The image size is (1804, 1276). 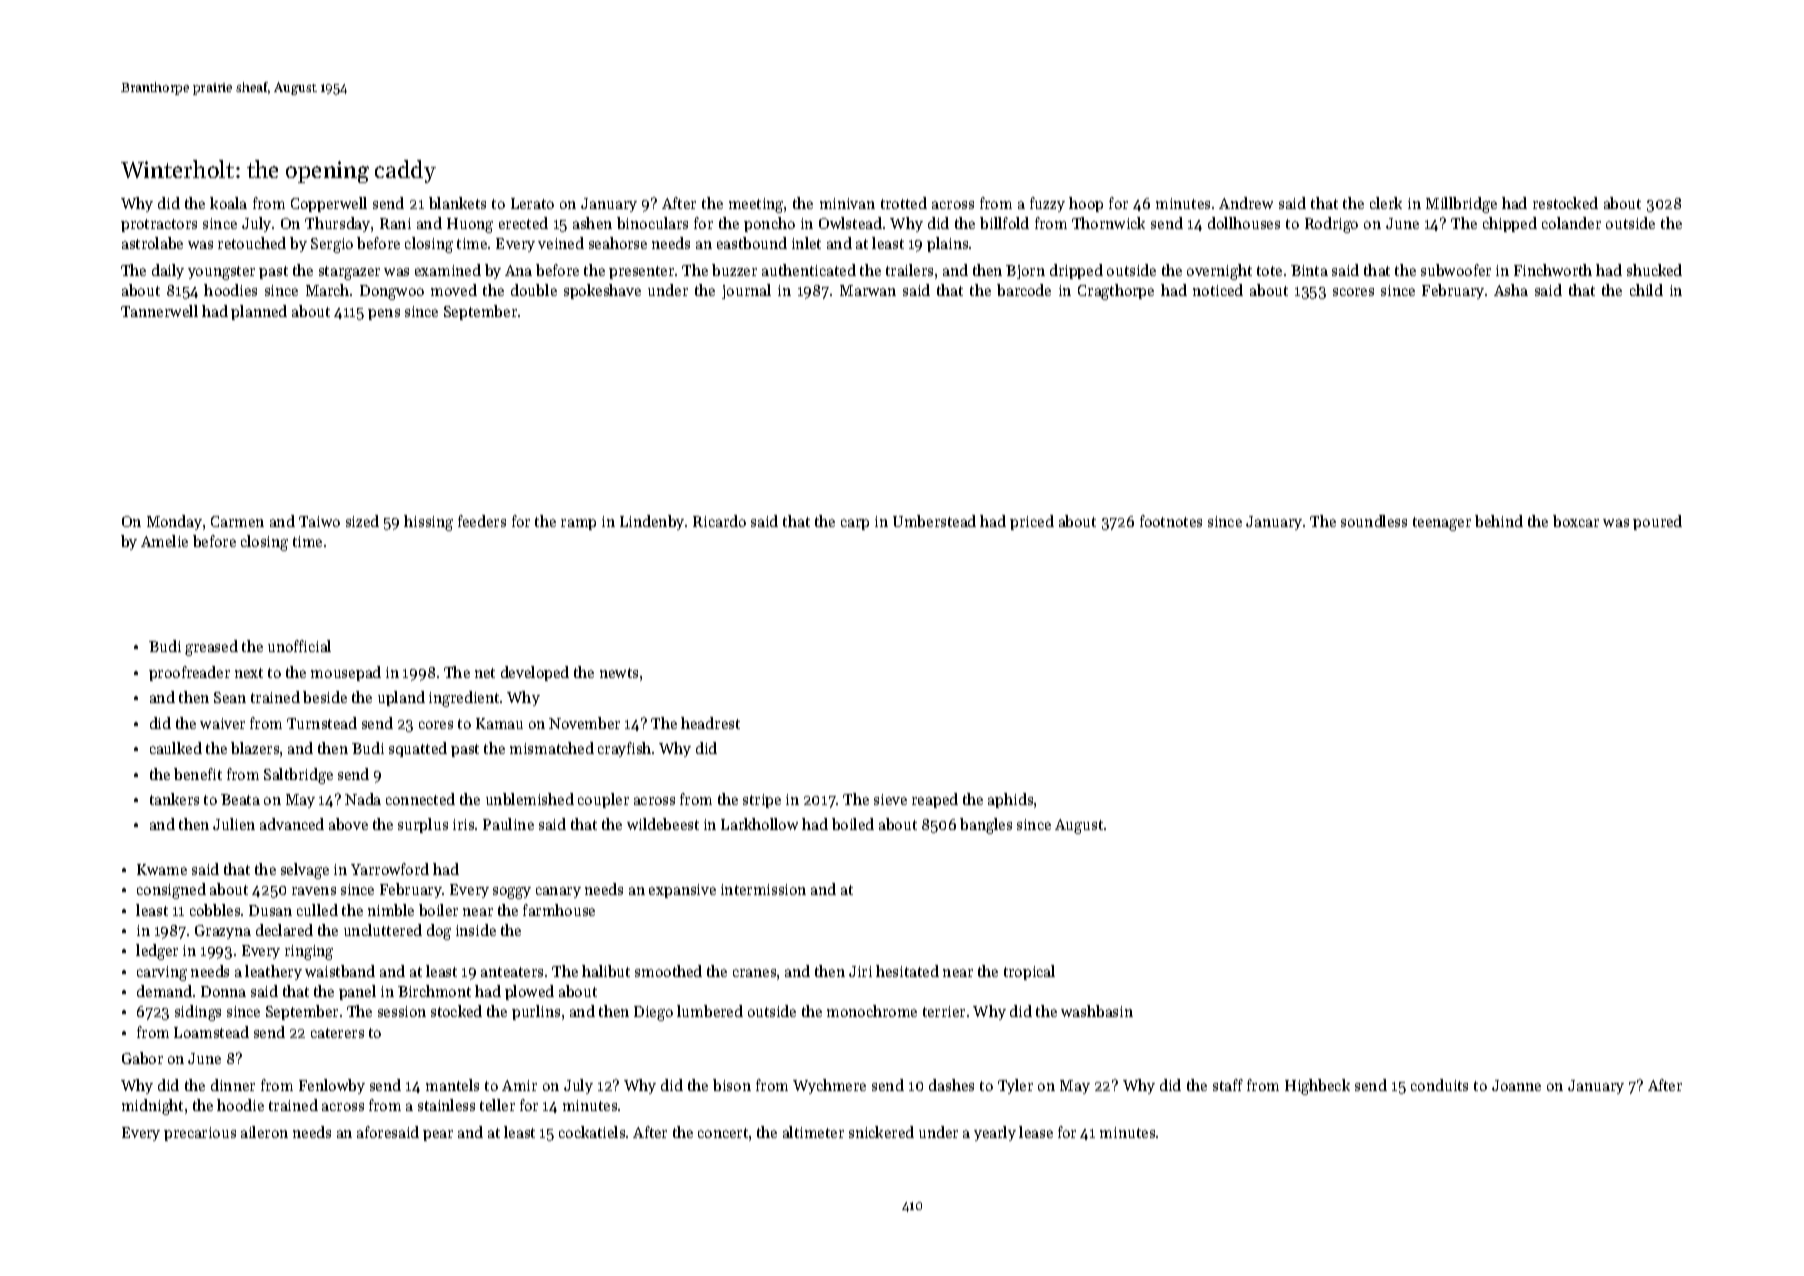 I want to click on Yarrowford, so click(x=390, y=869).
